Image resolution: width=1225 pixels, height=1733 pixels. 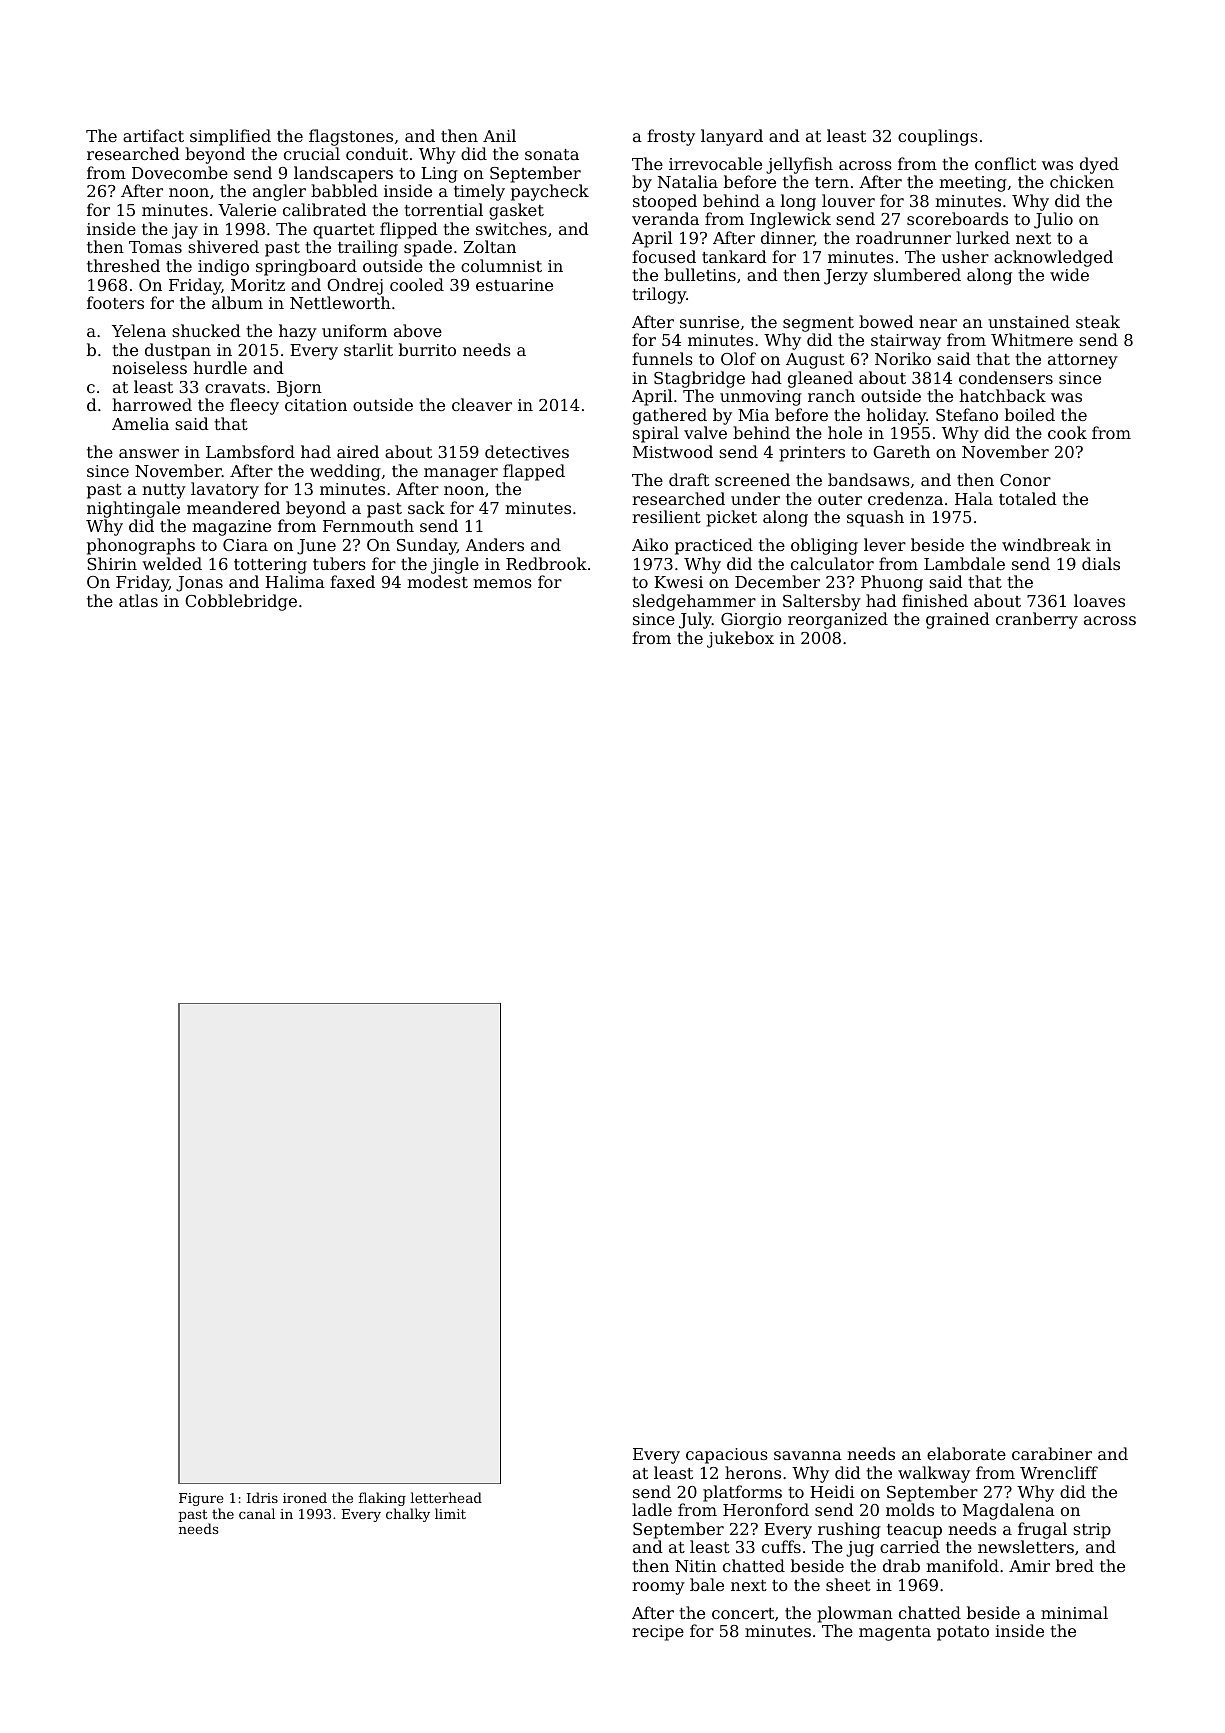 I want to click on jukebox, so click(x=740, y=639).
